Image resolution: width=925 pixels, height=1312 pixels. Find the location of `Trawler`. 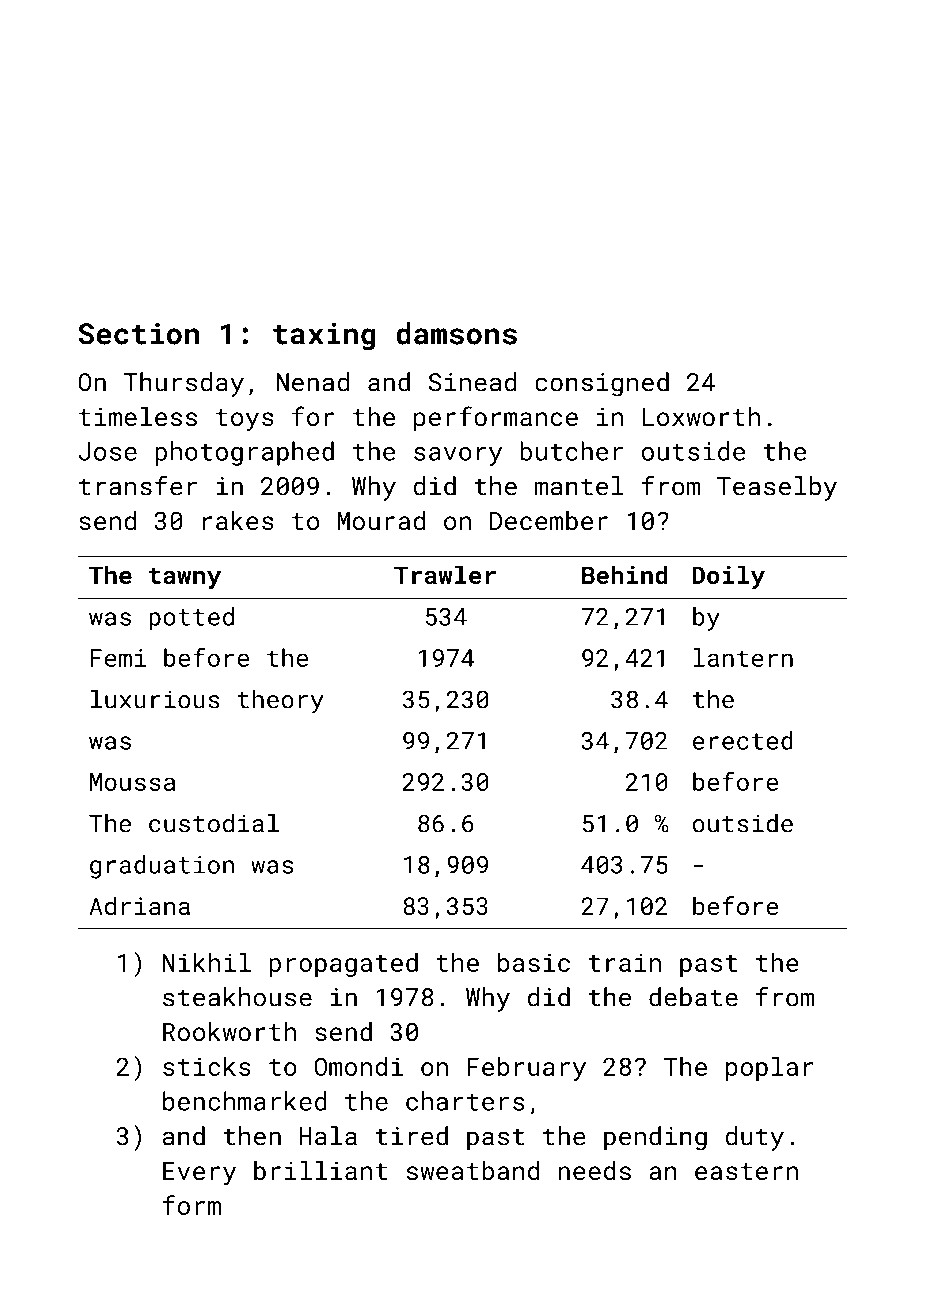

Trawler is located at coordinates (445, 574).
